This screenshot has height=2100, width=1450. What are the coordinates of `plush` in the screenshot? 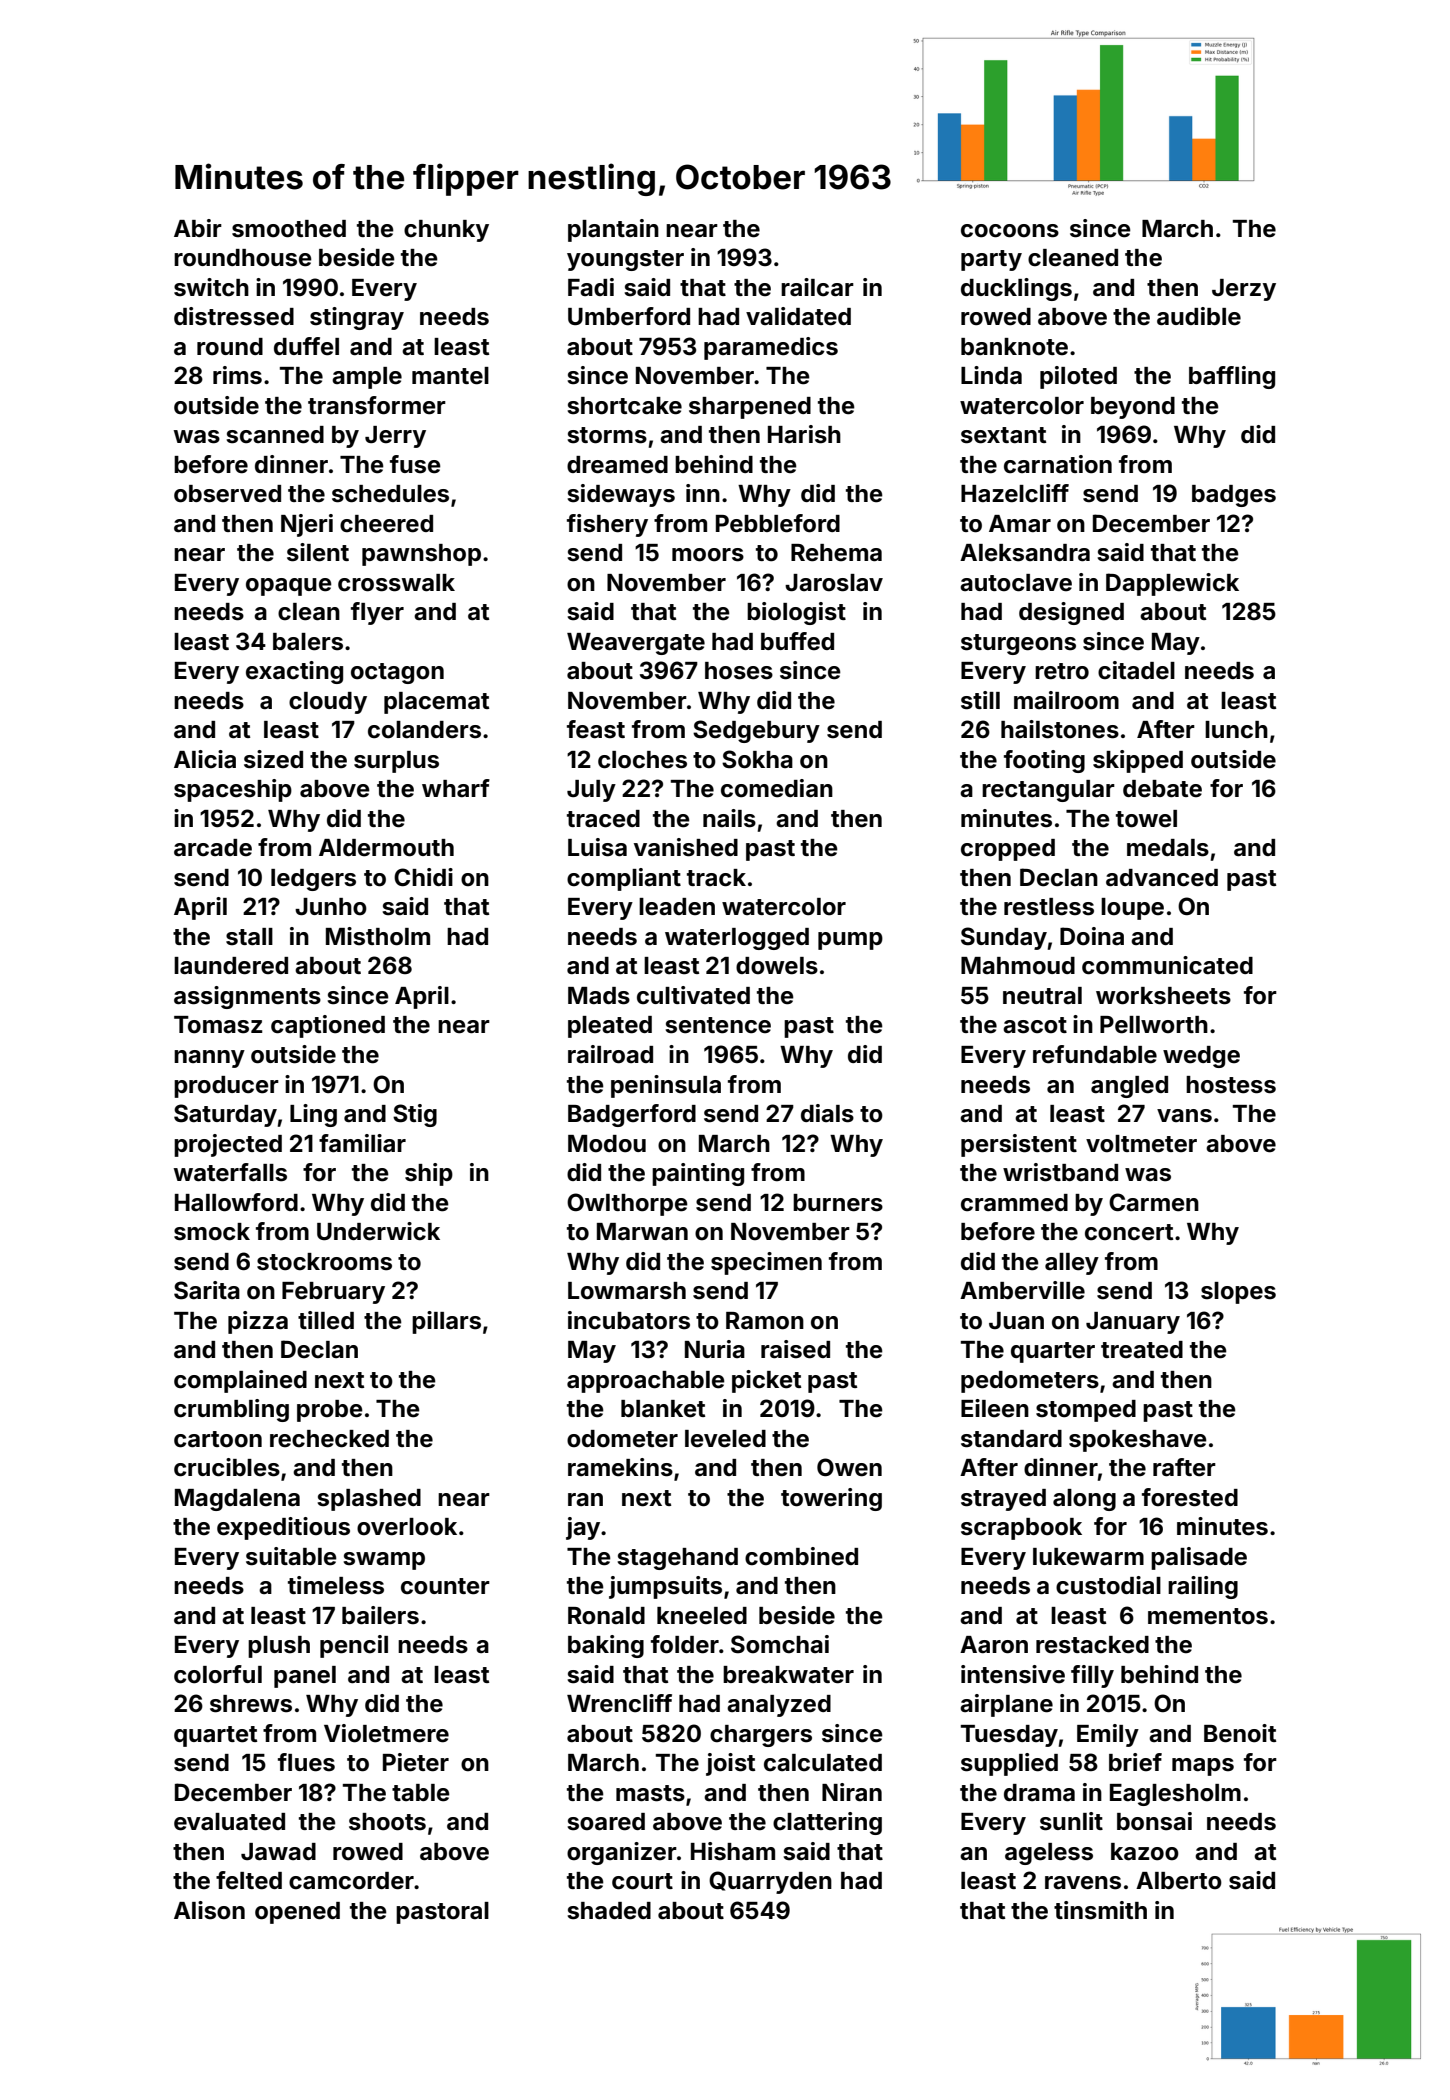 It's located at (279, 1647).
